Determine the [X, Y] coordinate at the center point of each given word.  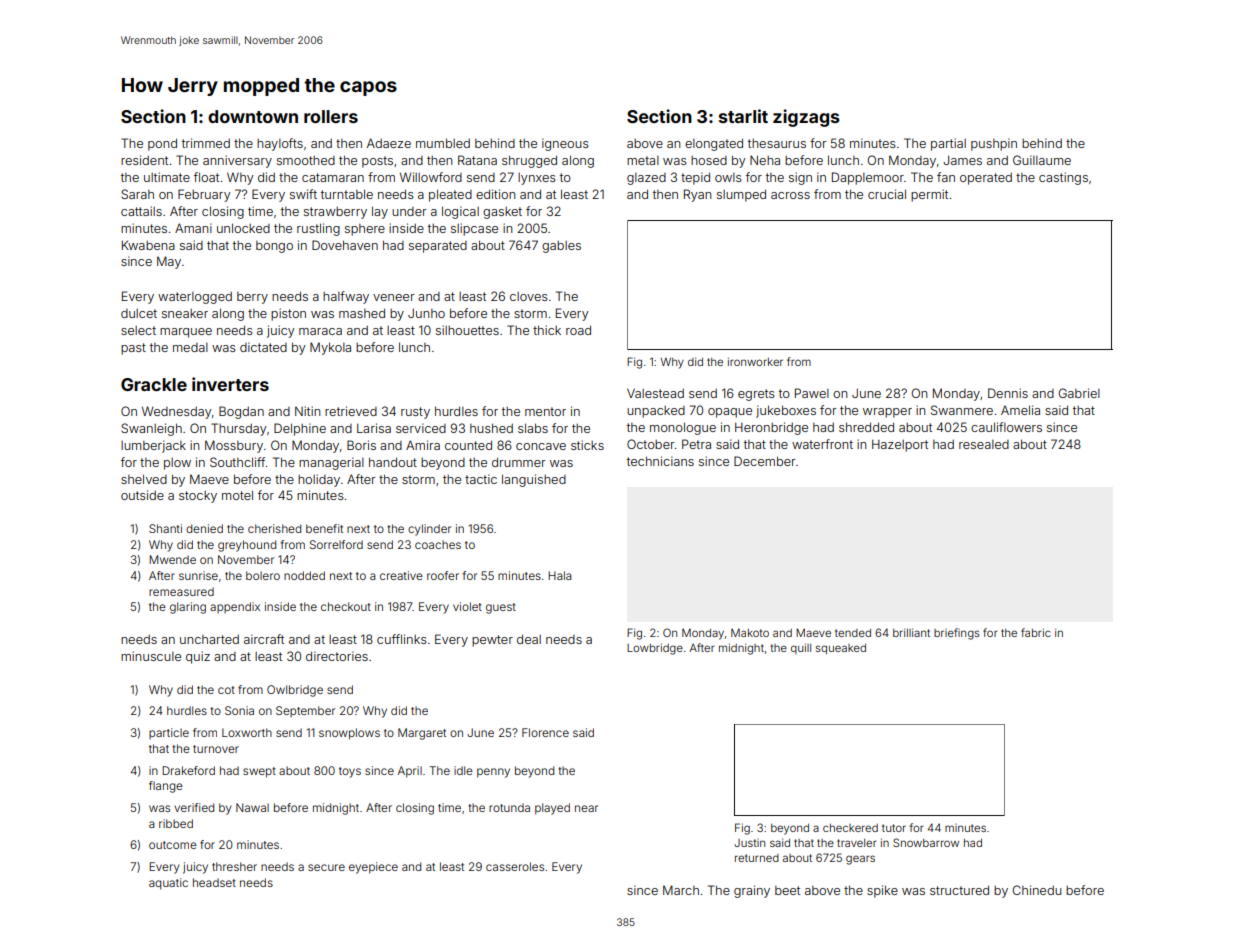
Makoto [750, 633]
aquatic [168, 884]
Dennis [1008, 393]
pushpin [994, 144]
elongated [714, 144]
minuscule [151, 656]
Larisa [374, 428]
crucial [887, 194]
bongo [274, 247]
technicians [660, 461]
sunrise [198, 575]
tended [853, 633]
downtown [253, 116]
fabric [1035, 632]
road [578, 330]
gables [561, 247]
